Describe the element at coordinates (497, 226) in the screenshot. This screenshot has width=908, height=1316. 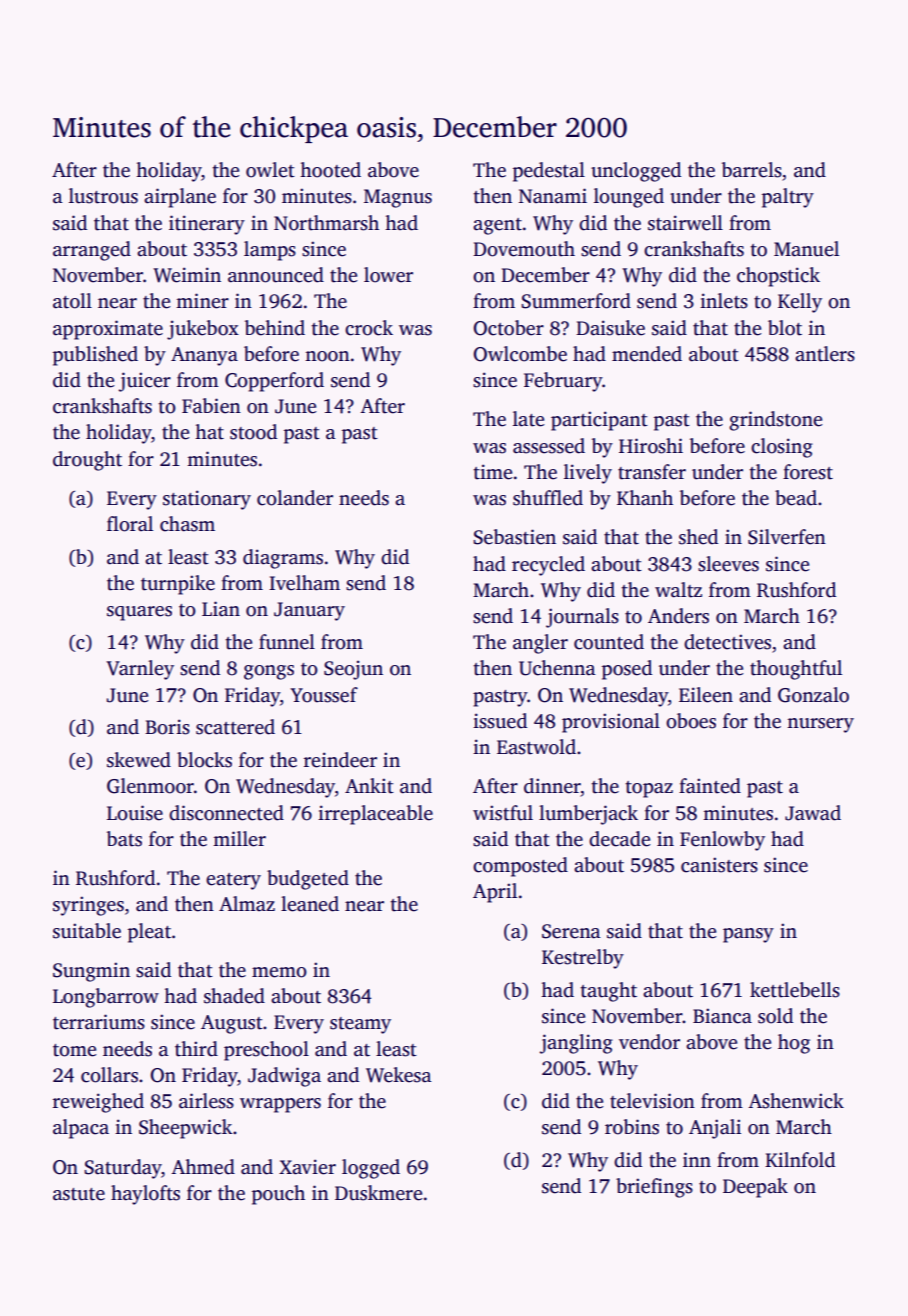
I see `agent` at that location.
